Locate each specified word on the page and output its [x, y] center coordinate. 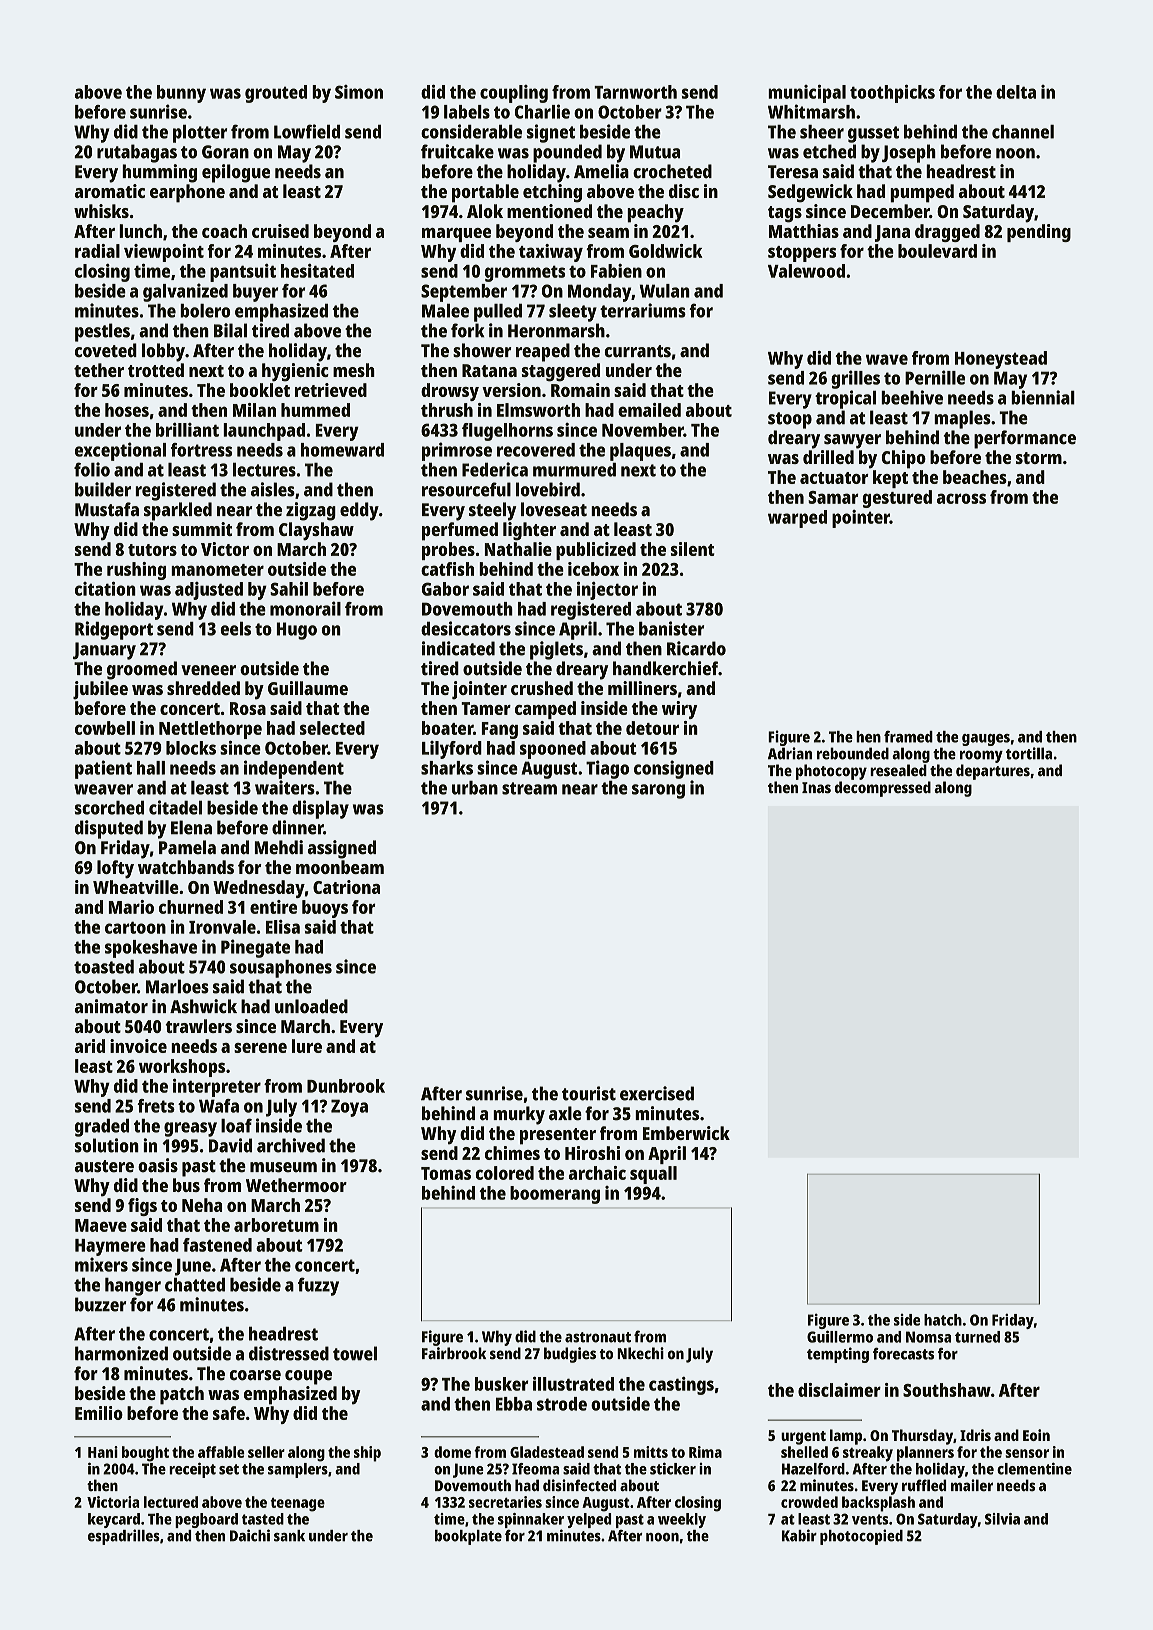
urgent [803, 1438]
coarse [255, 1375]
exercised [657, 1093]
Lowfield [307, 131]
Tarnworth [635, 92]
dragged [947, 233]
